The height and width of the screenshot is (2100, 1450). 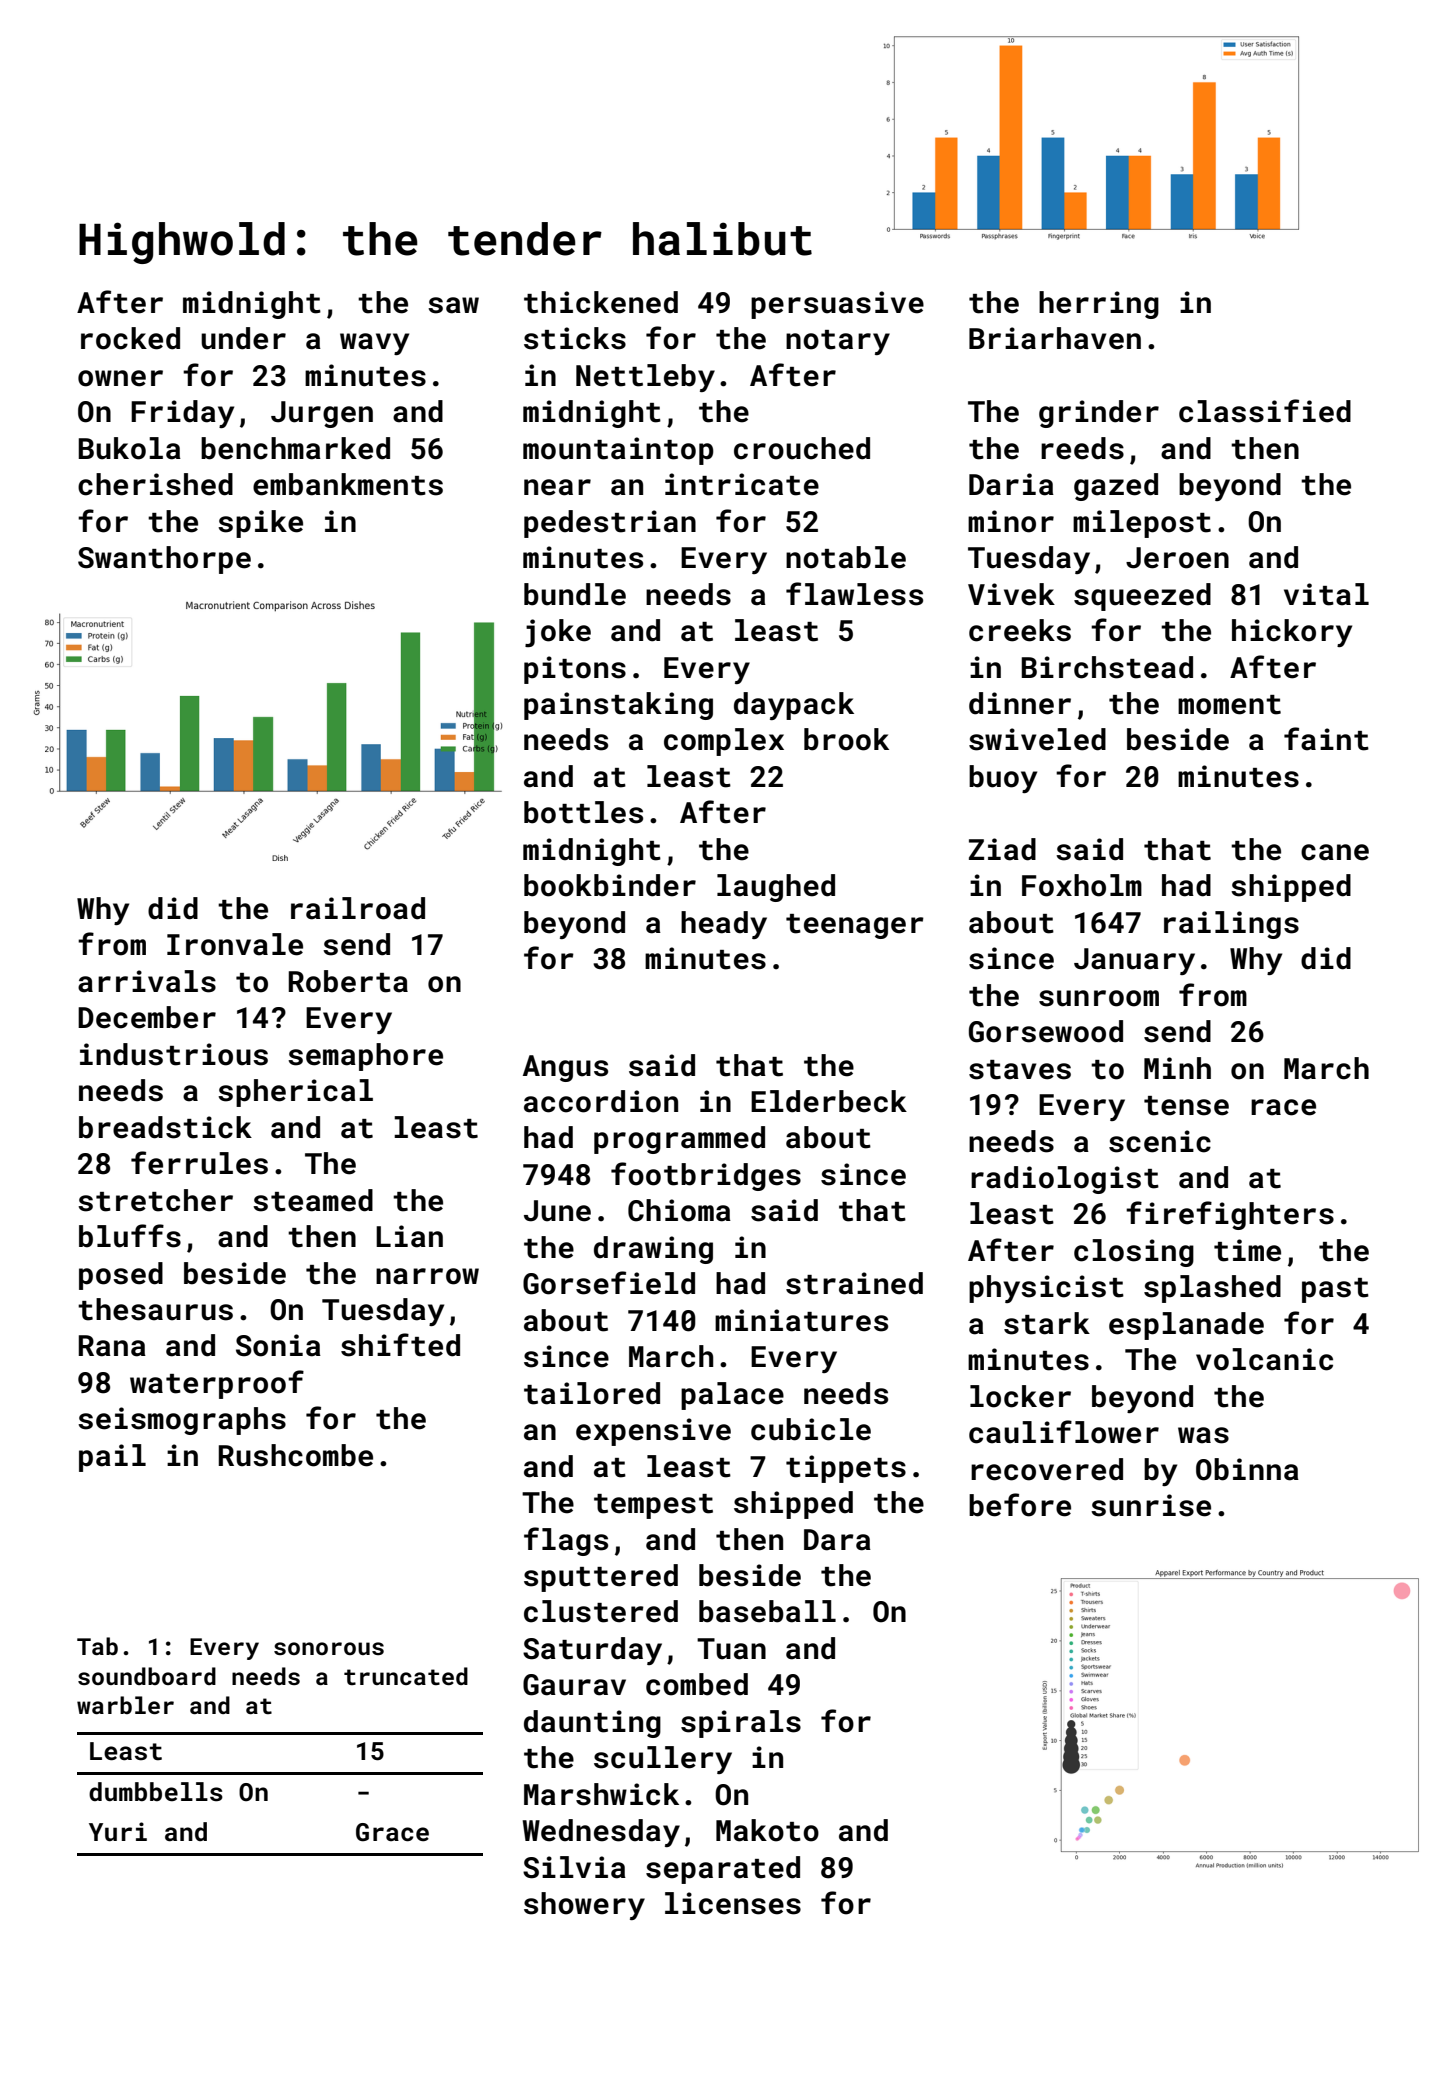 I want to click on locker, so click(x=1020, y=1396).
